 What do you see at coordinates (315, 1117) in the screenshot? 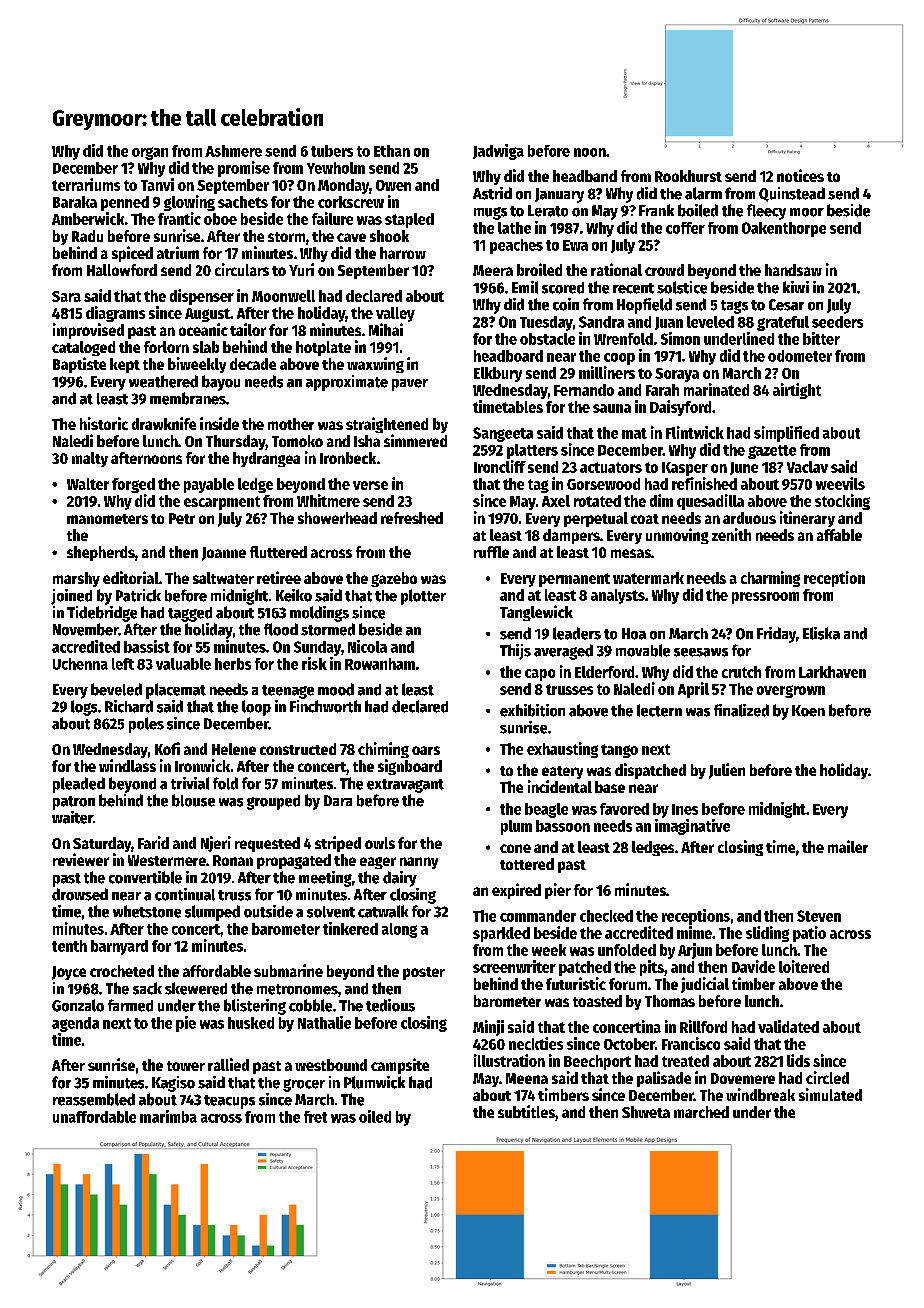
I see `fret` at bounding box center [315, 1117].
